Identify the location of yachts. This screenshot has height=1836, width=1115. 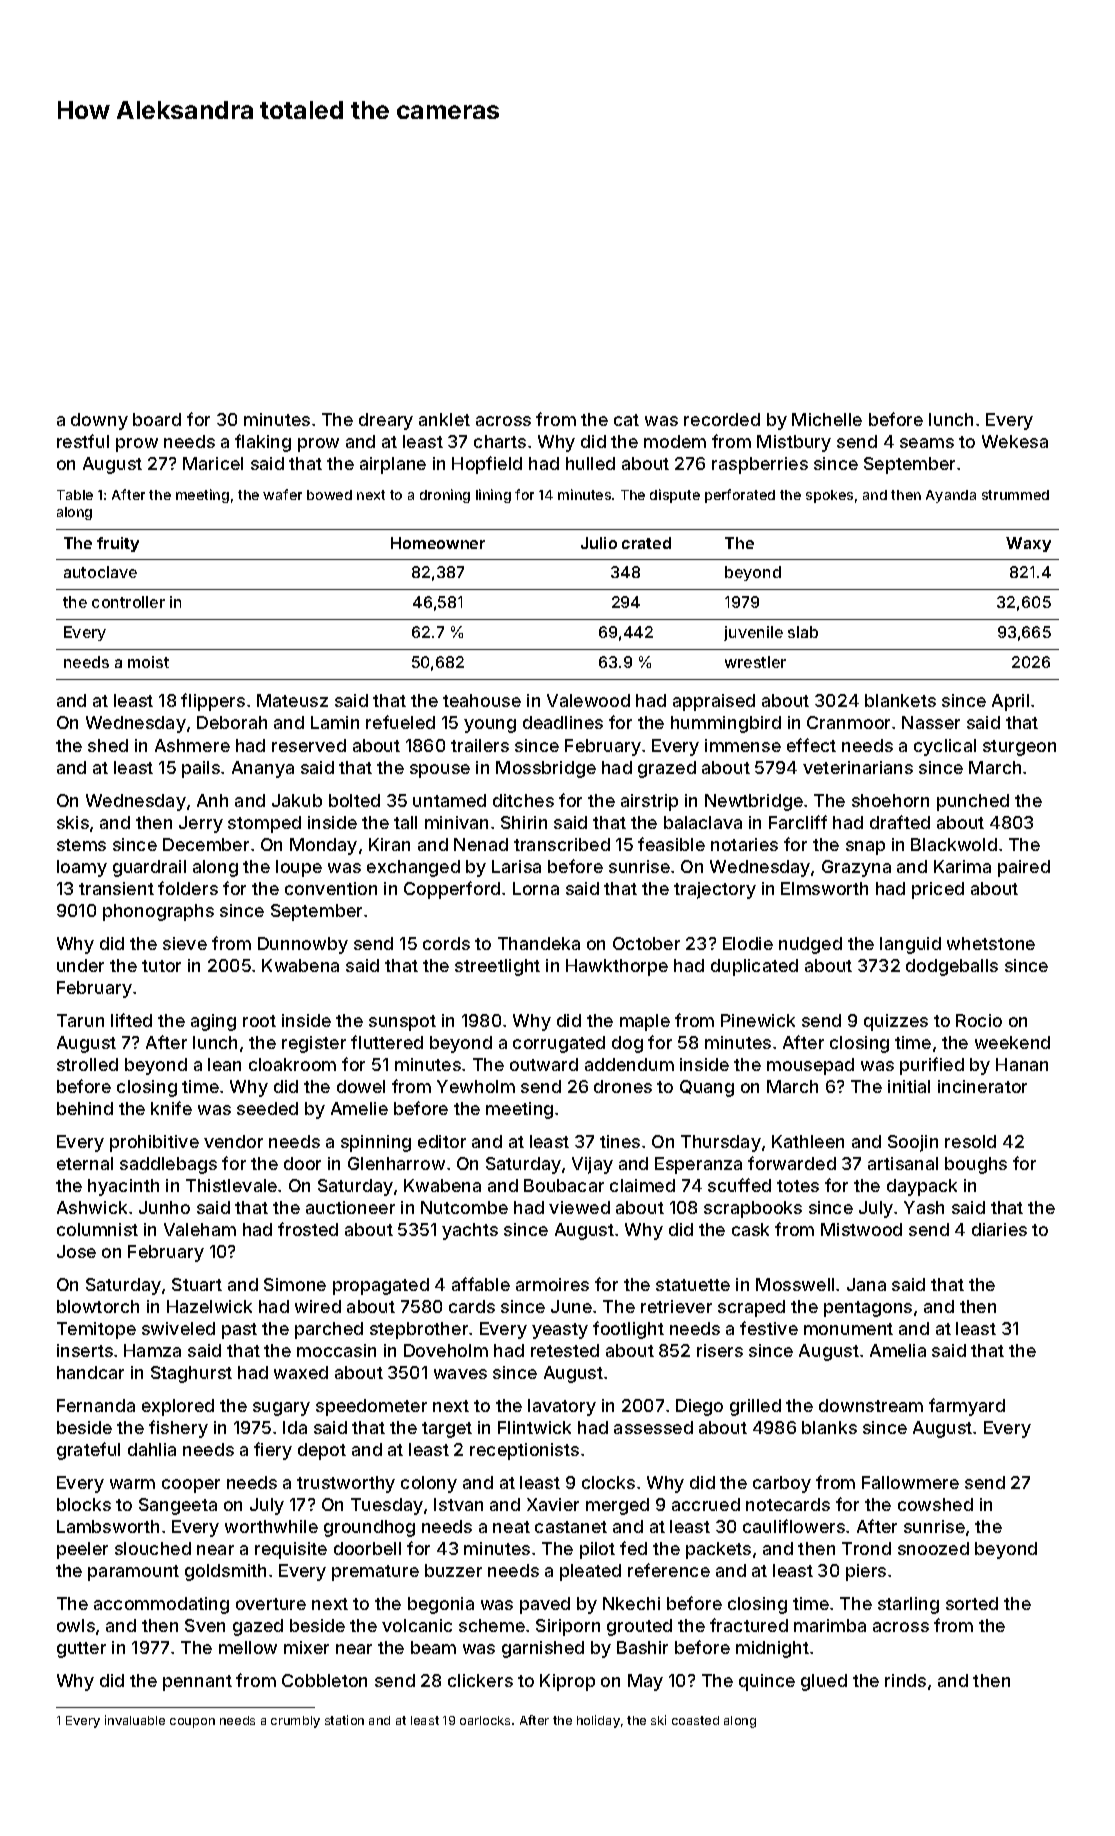
(470, 1231).
